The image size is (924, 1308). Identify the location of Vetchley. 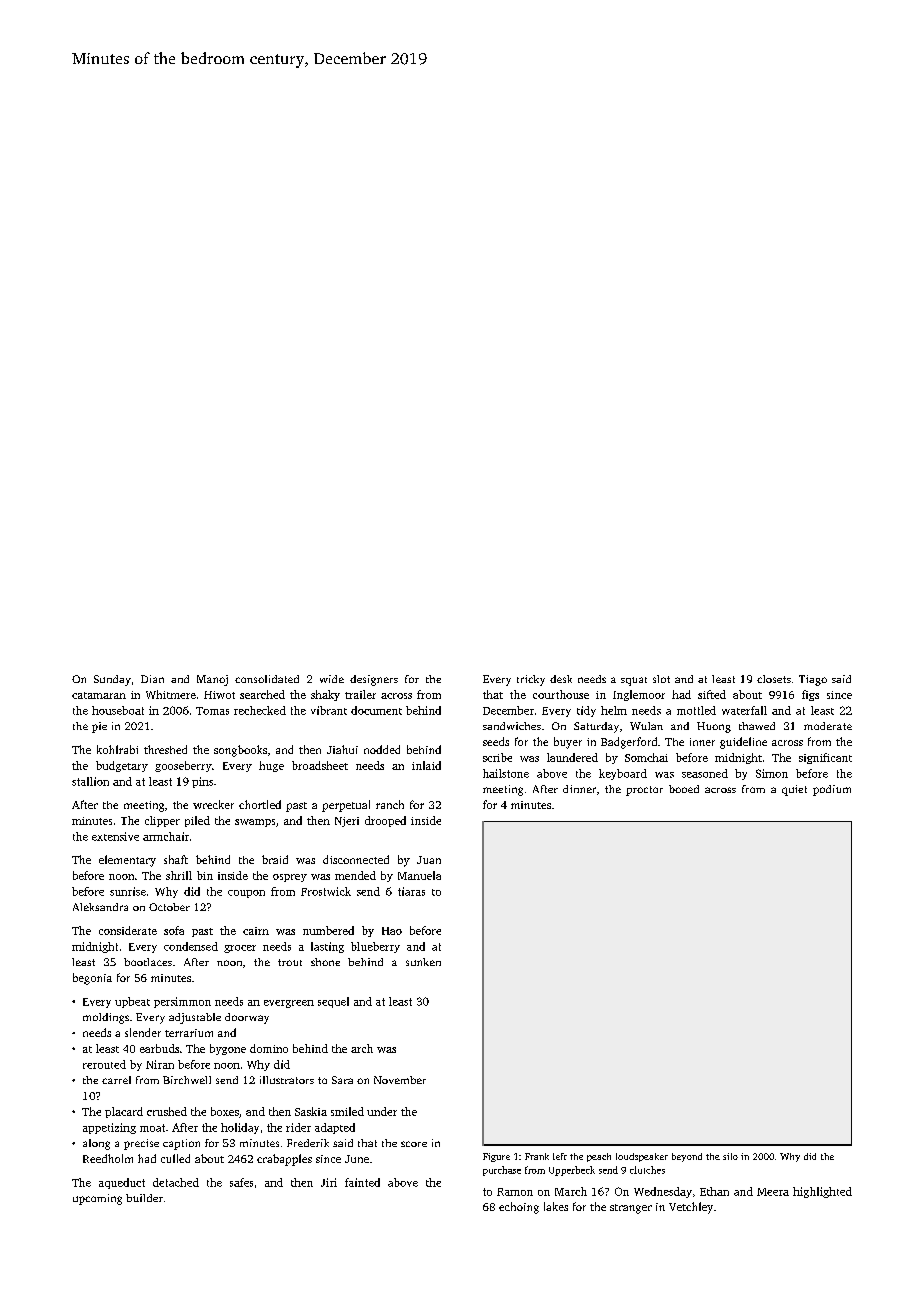
(691, 1208).
